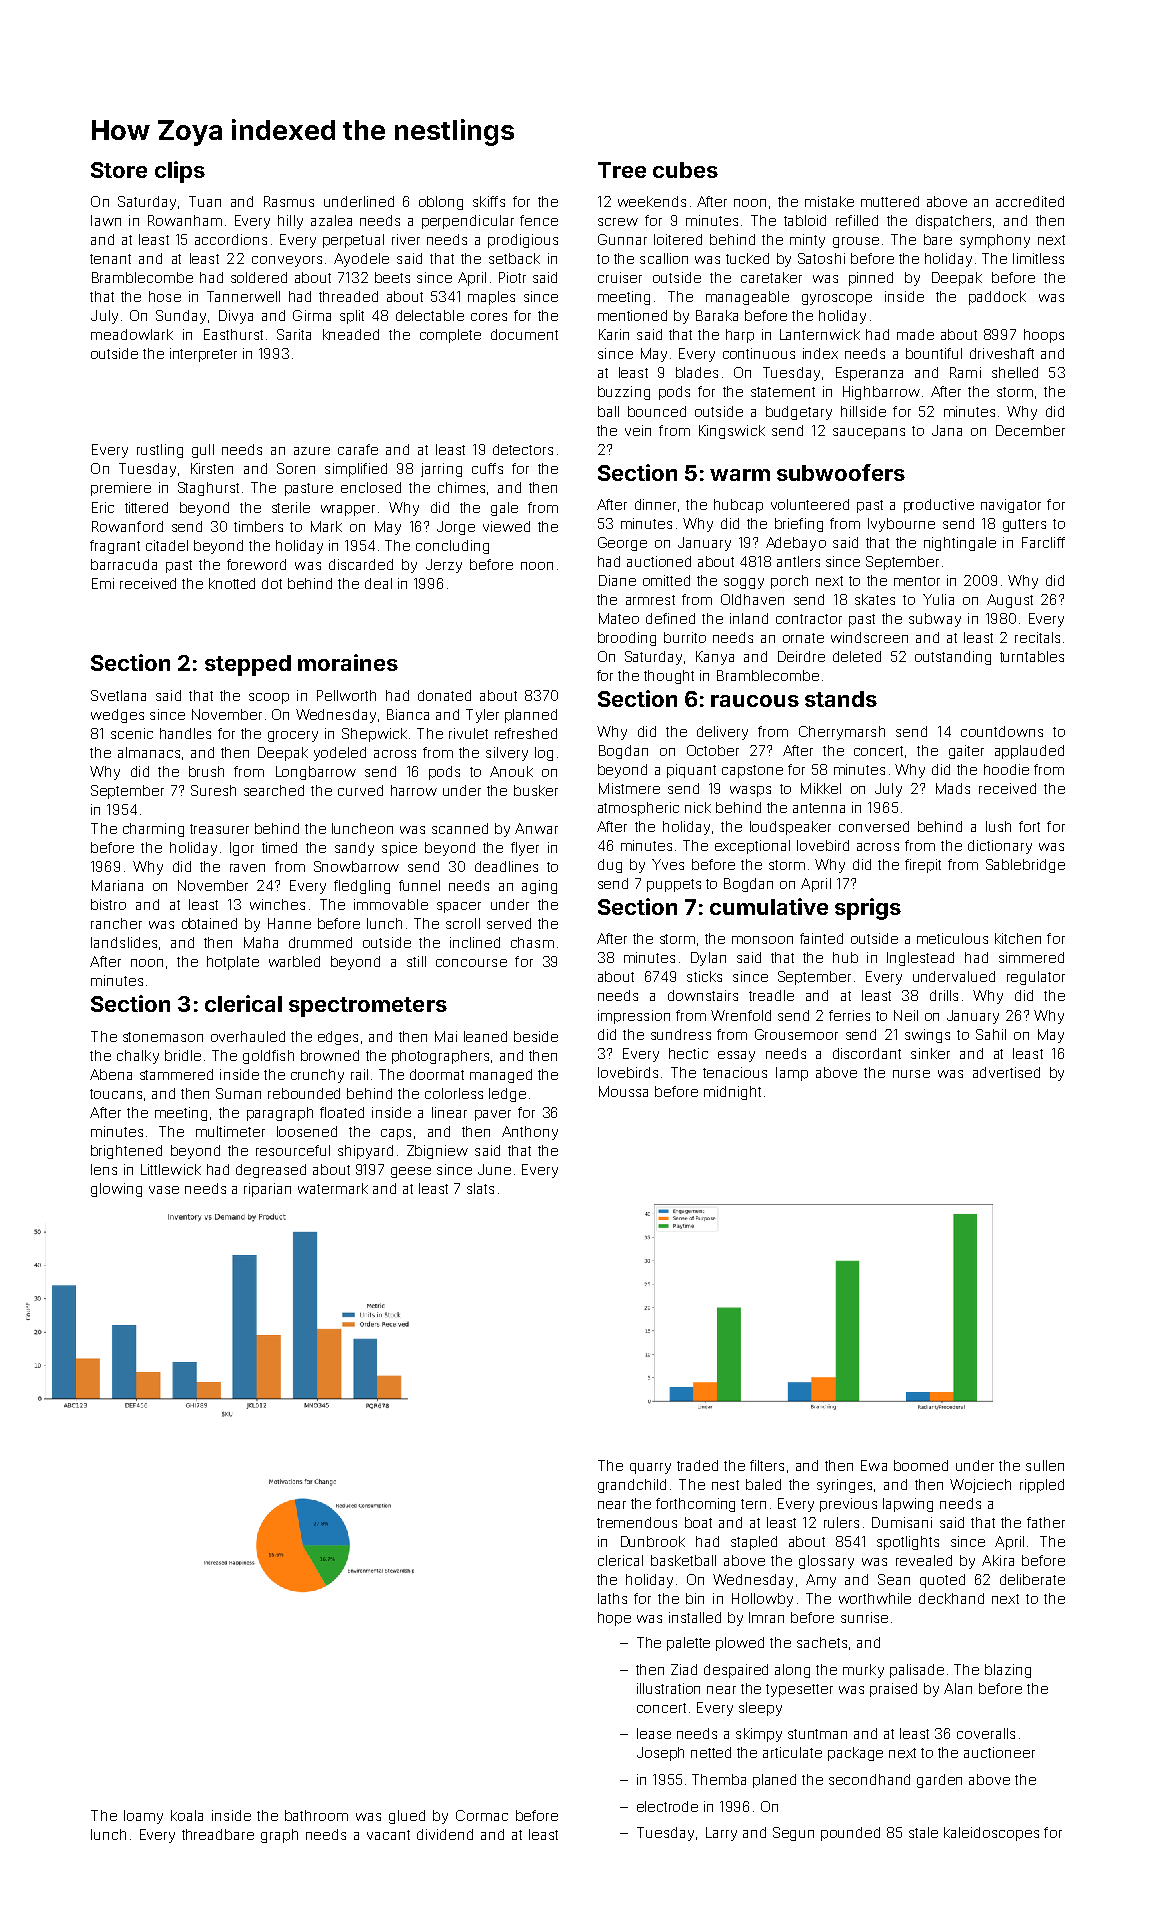 The width and height of the screenshot is (1156, 1905). I want to click on gutters, so click(1024, 525).
